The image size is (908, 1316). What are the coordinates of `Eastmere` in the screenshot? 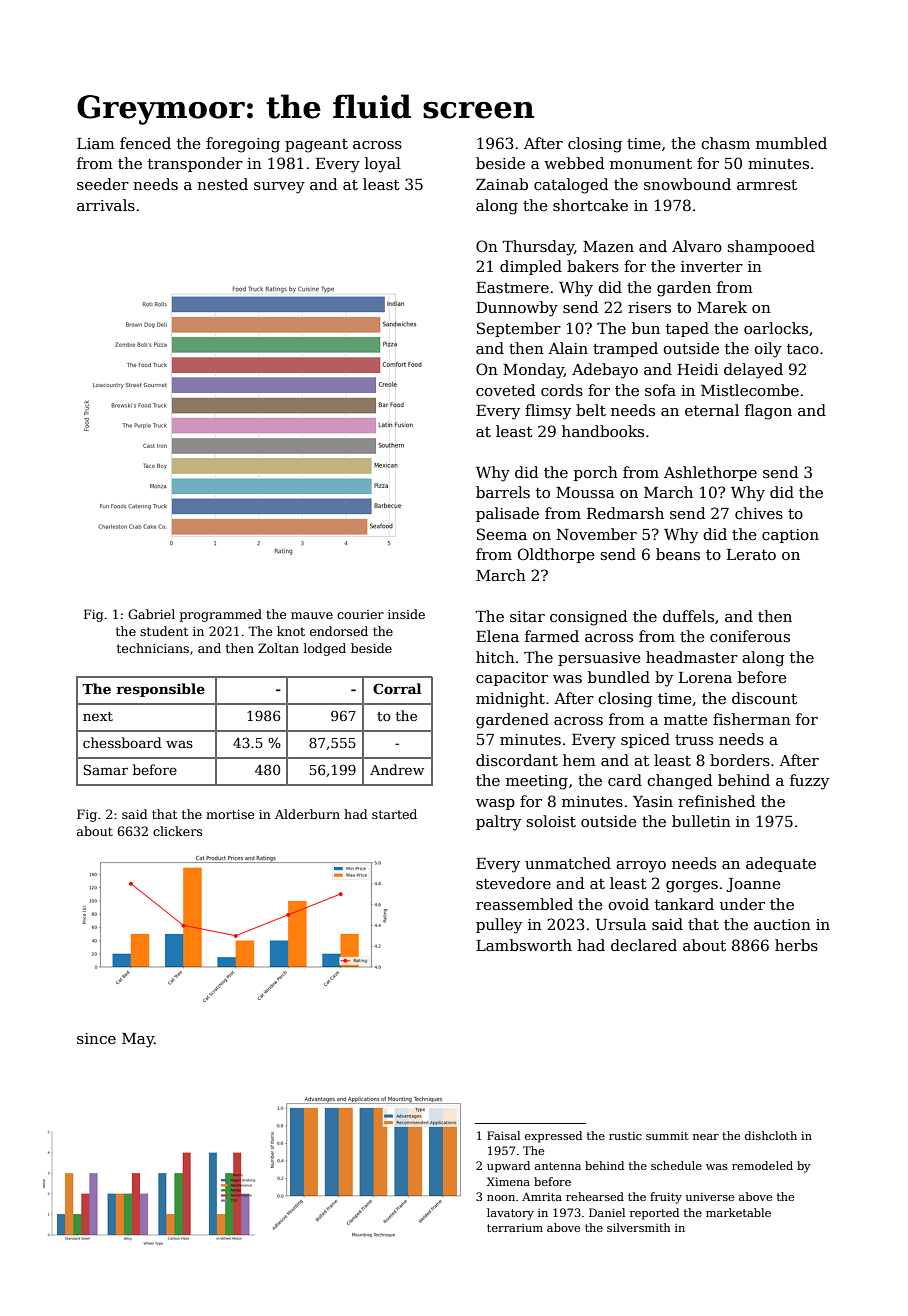 It's located at (512, 287).
